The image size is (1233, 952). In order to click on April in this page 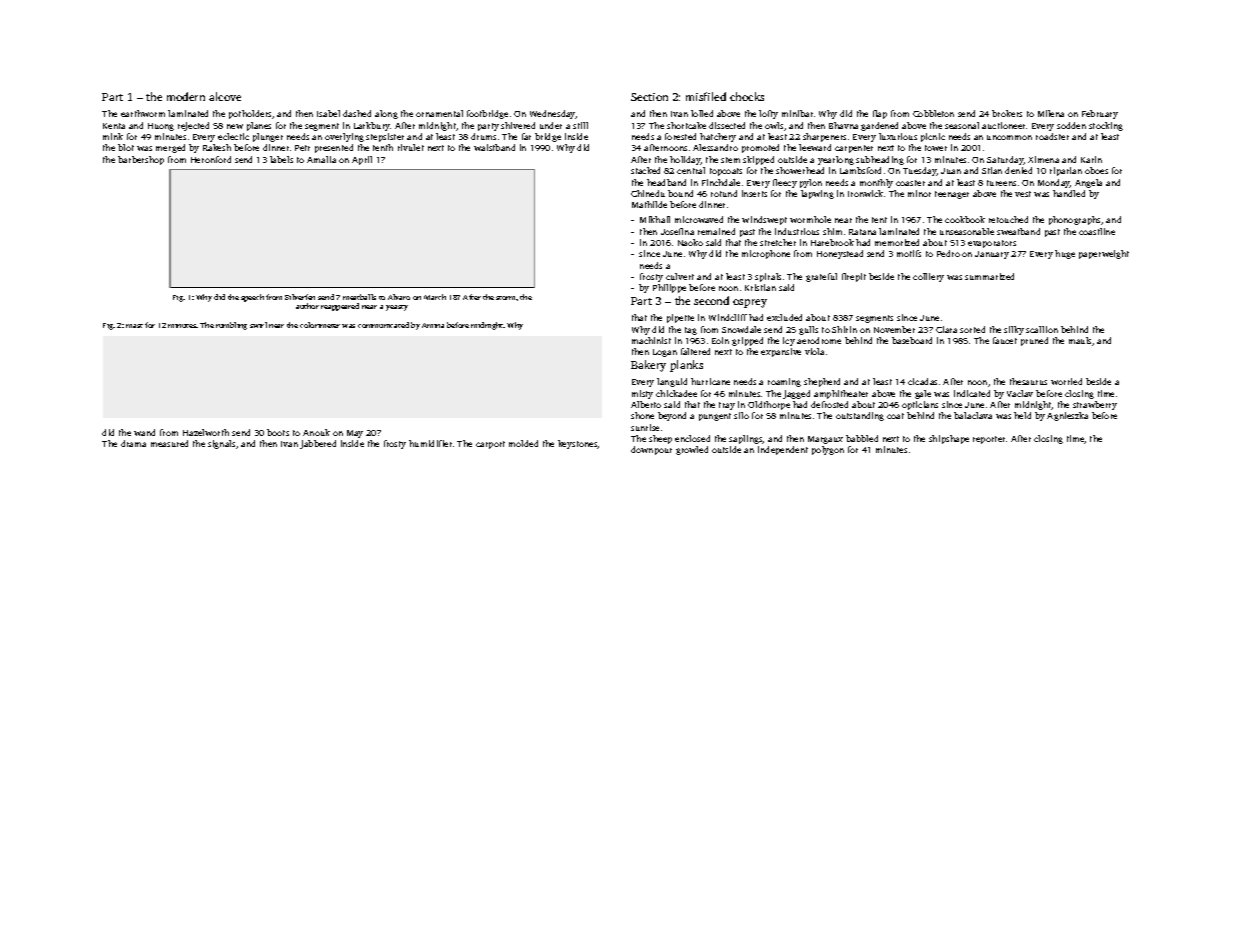, I will do `click(362, 160)`.
